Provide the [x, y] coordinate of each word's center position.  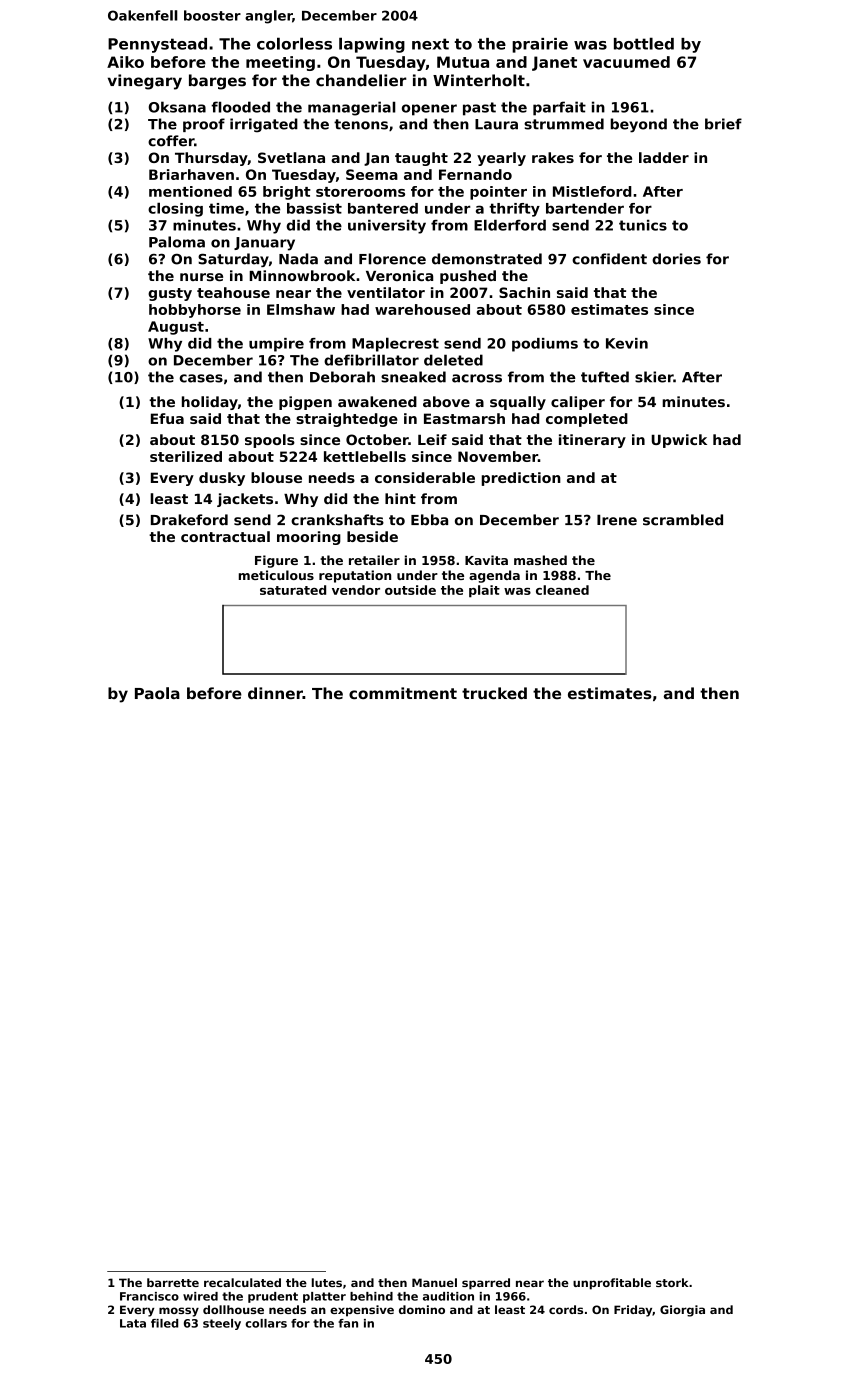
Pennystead [157, 45]
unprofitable [612, 1284]
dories [676, 259]
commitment [403, 693]
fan [348, 1323]
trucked [494, 693]
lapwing [372, 45]
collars [266, 1323]
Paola [157, 693]
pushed [468, 277]
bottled [644, 43]
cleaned [562, 590]
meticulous [276, 575]
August [176, 328]
